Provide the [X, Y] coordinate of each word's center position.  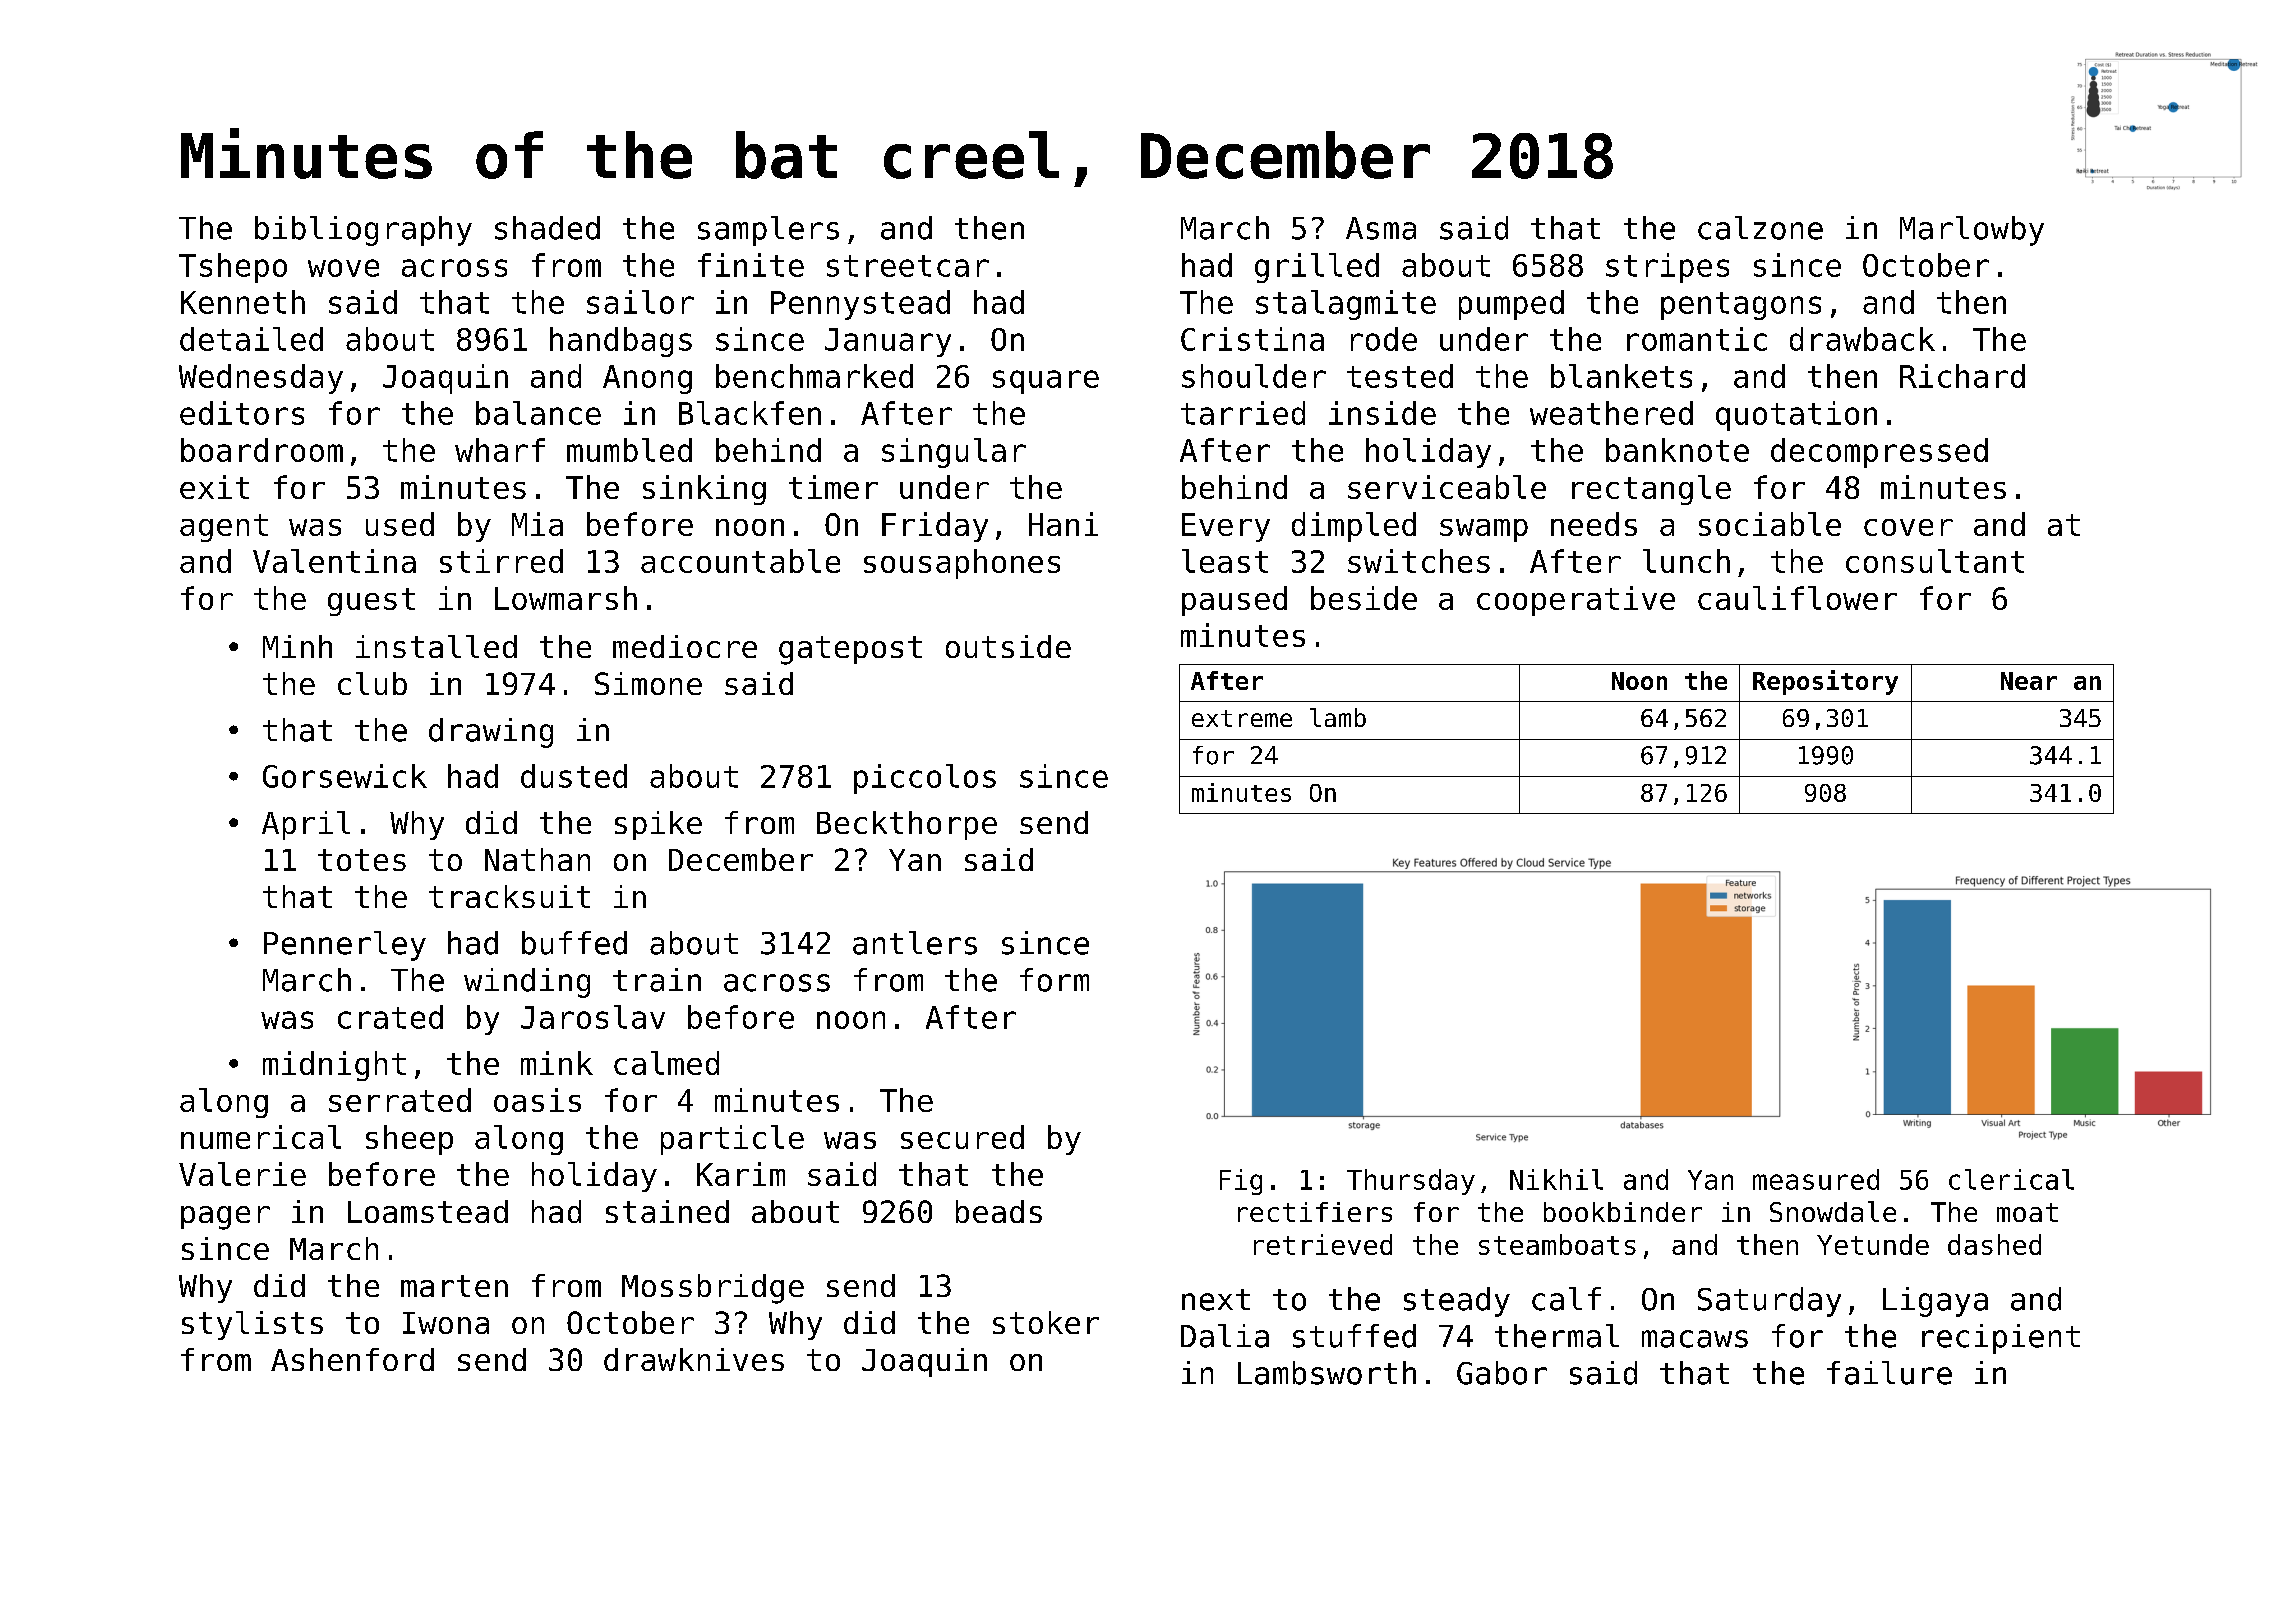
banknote [1677, 450]
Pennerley [345, 946]
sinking [704, 490]
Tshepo [233, 268]
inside [1382, 413]
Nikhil [1556, 1179]
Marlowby [1972, 231]
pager [225, 1218]
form [1054, 980]
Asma [1381, 228]
